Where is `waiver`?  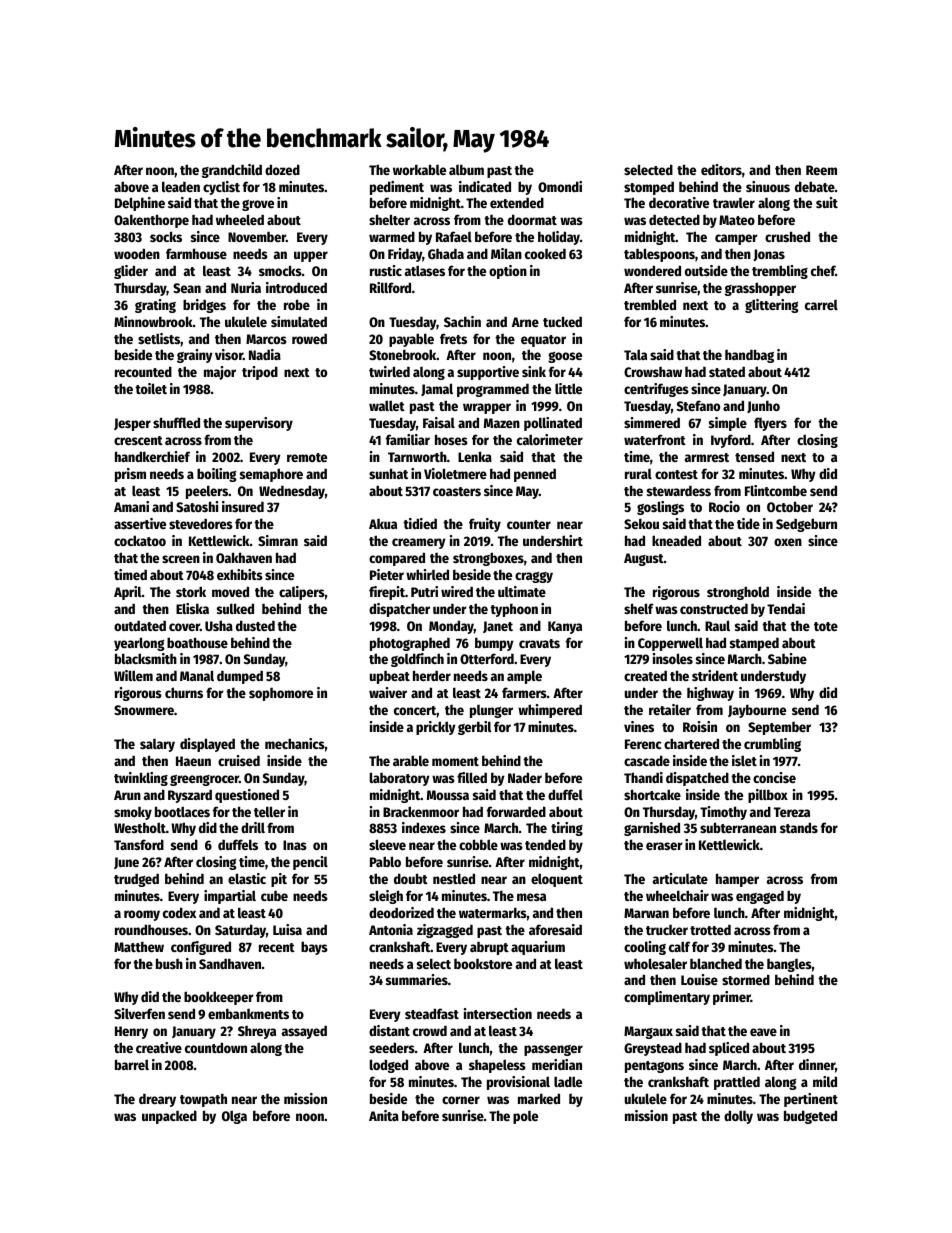 waiver is located at coordinates (388, 692).
